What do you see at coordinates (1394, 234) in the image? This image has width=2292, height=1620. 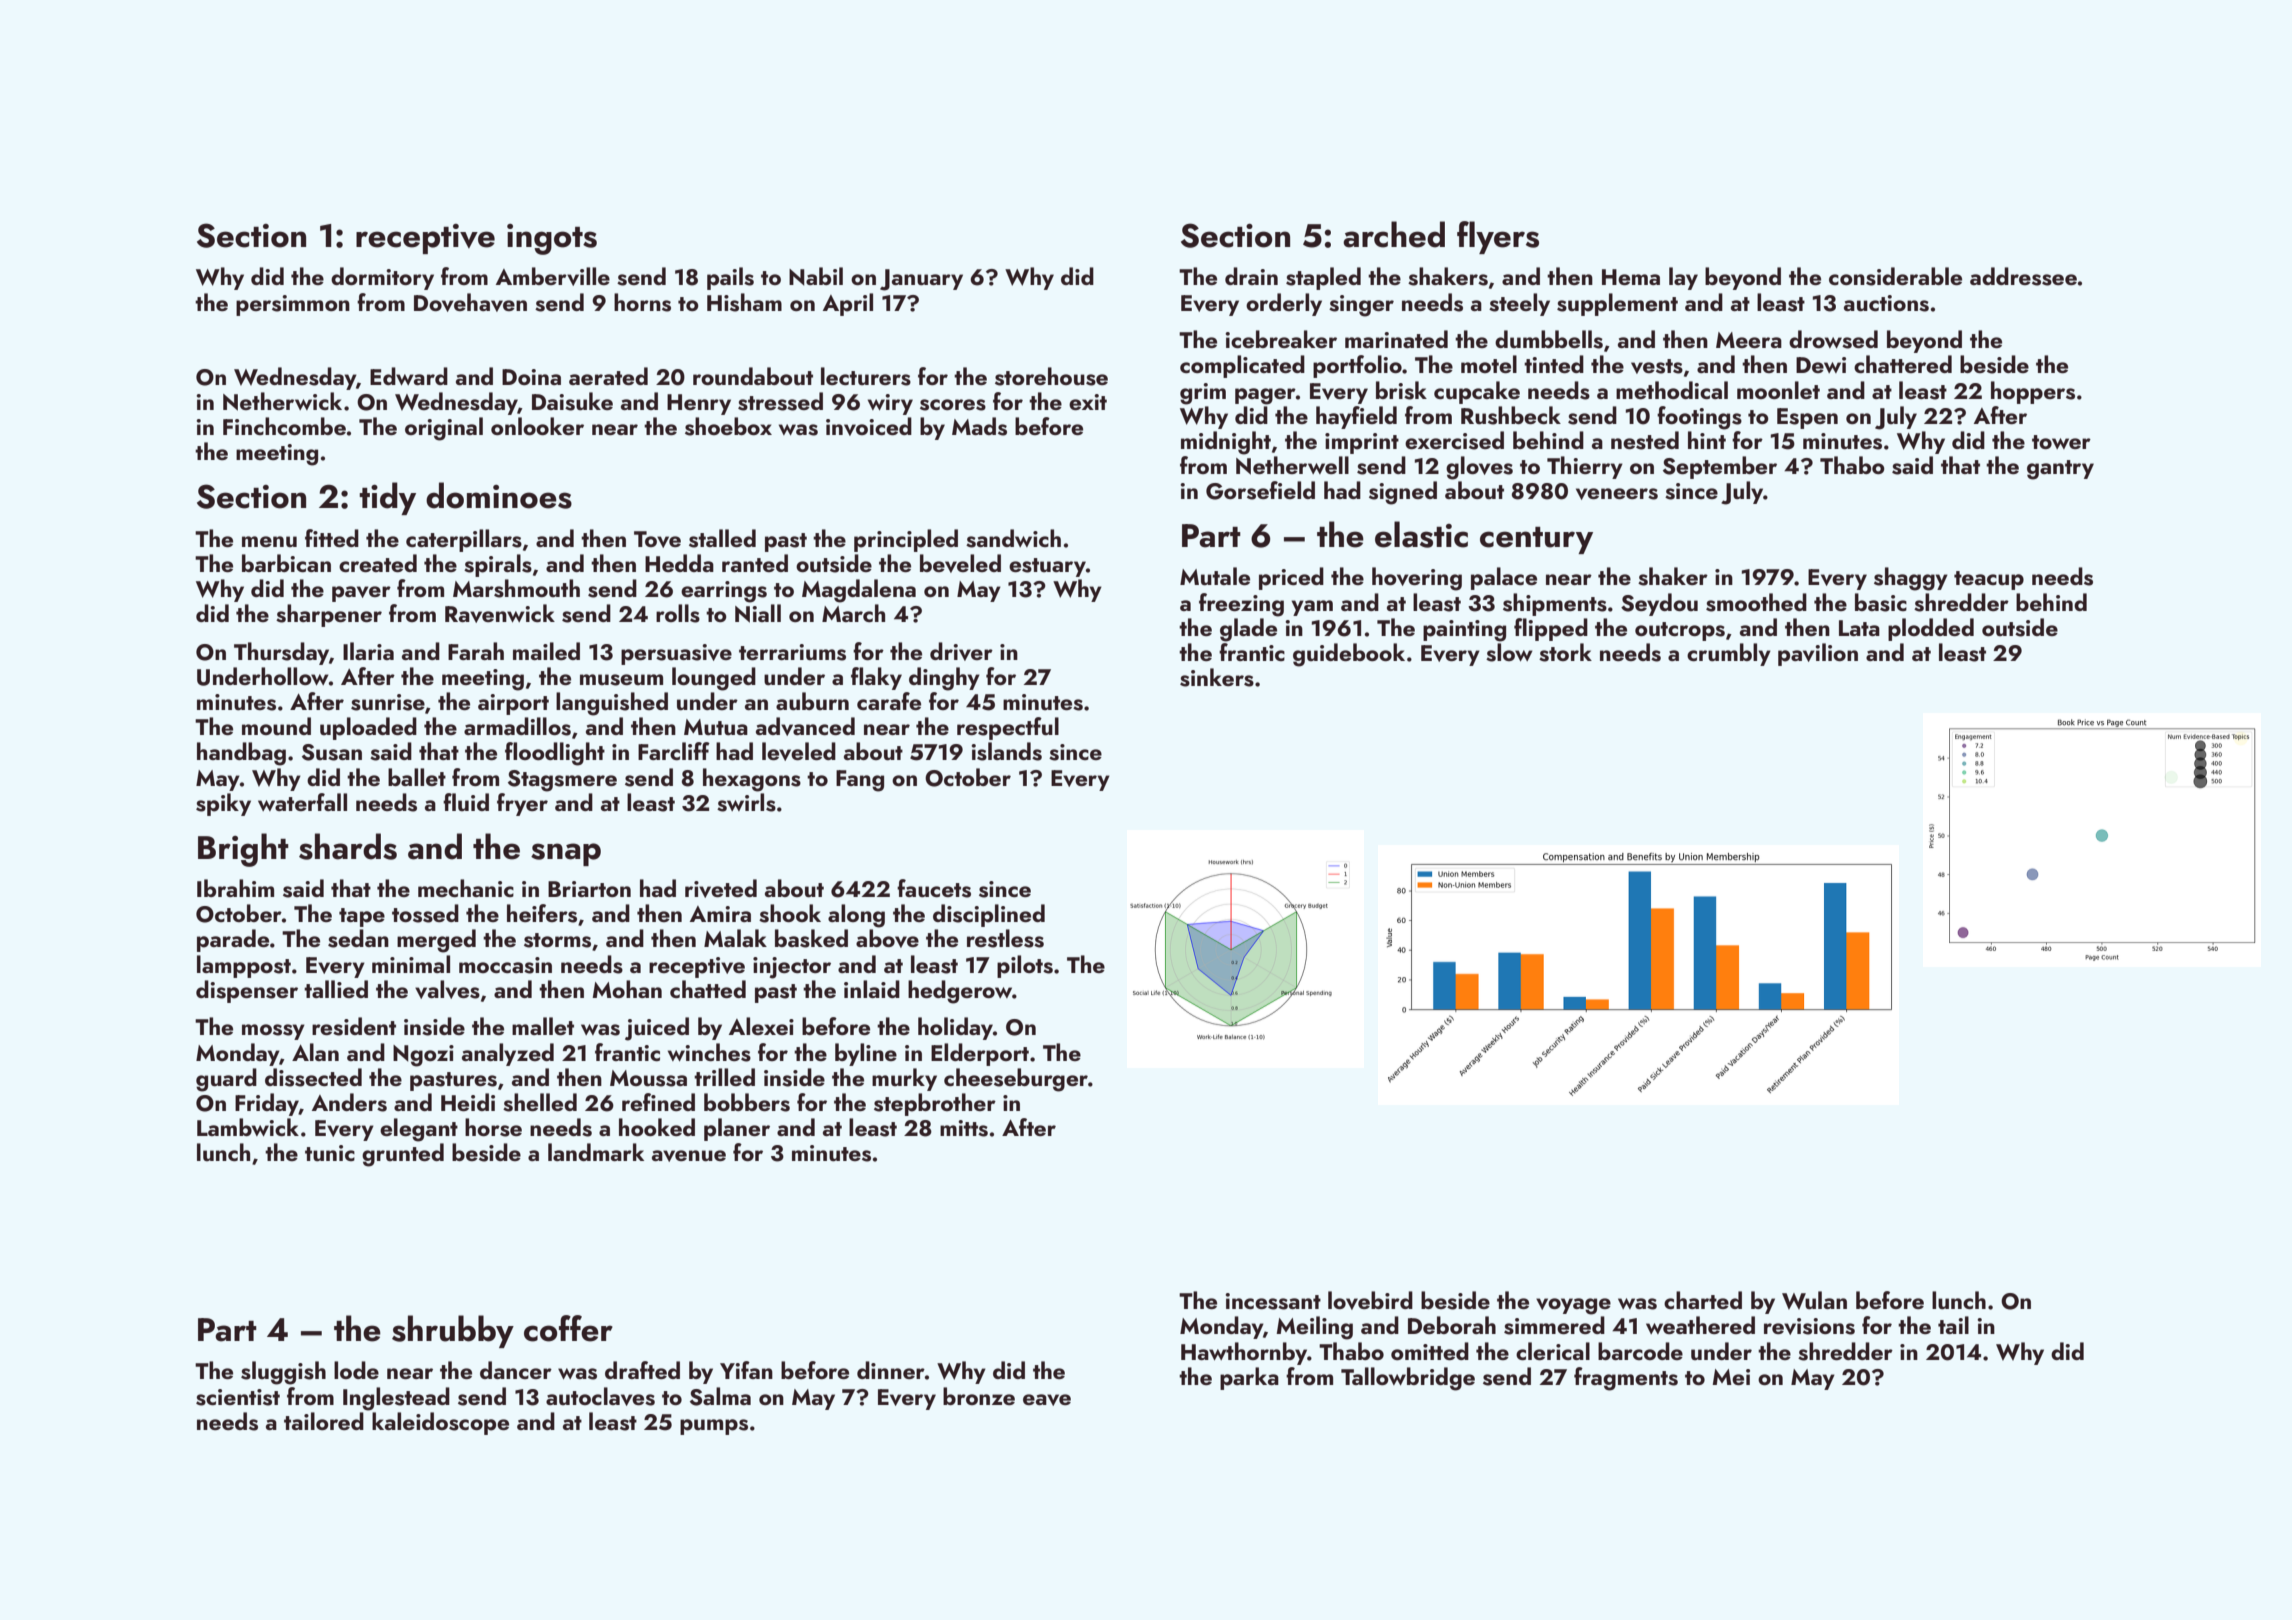 I see `arched` at bounding box center [1394, 234].
